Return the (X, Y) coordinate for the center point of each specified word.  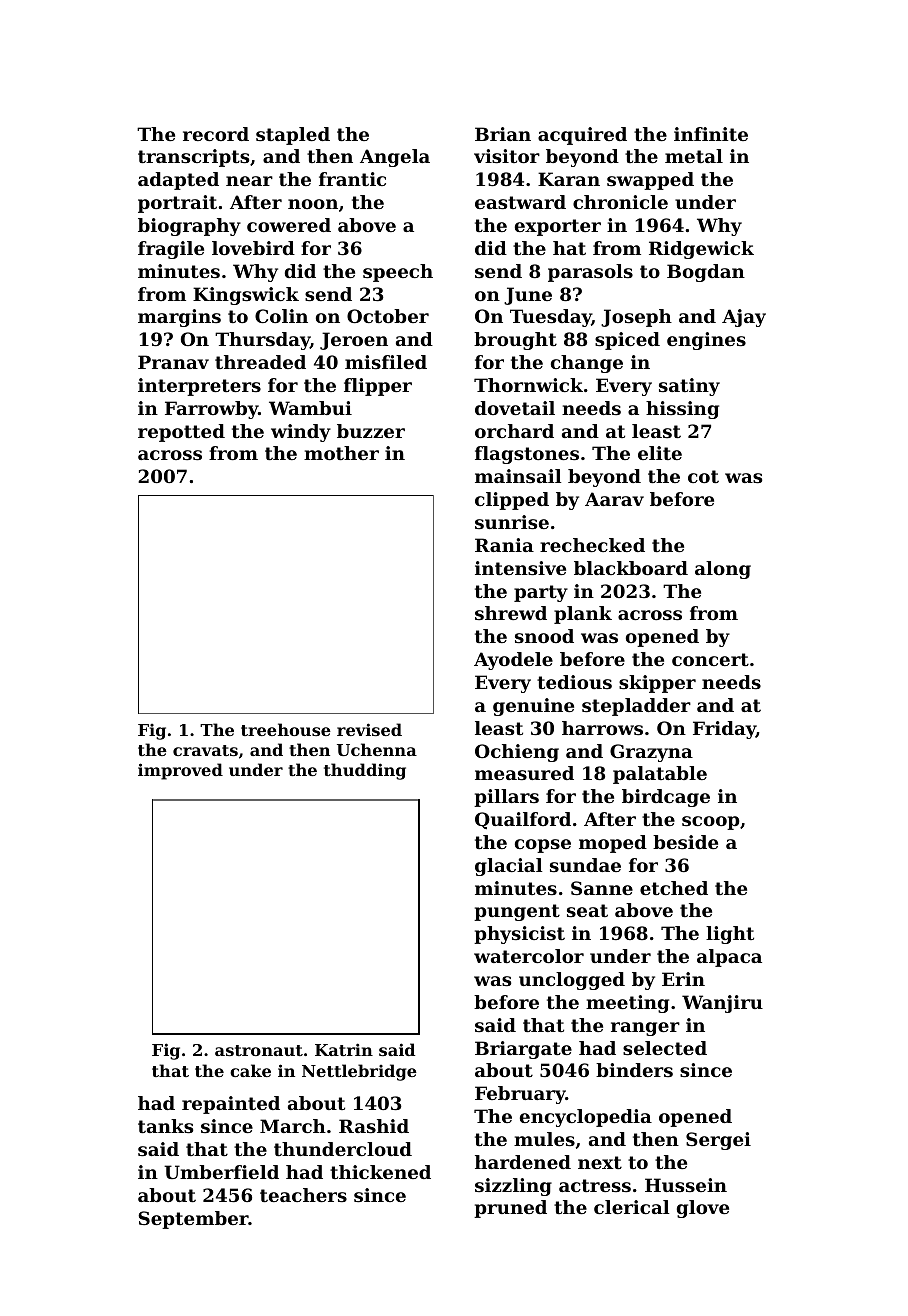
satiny (689, 387)
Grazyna (651, 753)
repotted (181, 433)
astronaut (259, 1050)
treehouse (286, 729)
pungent (517, 912)
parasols (590, 273)
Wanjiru (722, 1004)
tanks (165, 1126)
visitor (507, 156)
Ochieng (517, 753)
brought (515, 341)
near (249, 181)
